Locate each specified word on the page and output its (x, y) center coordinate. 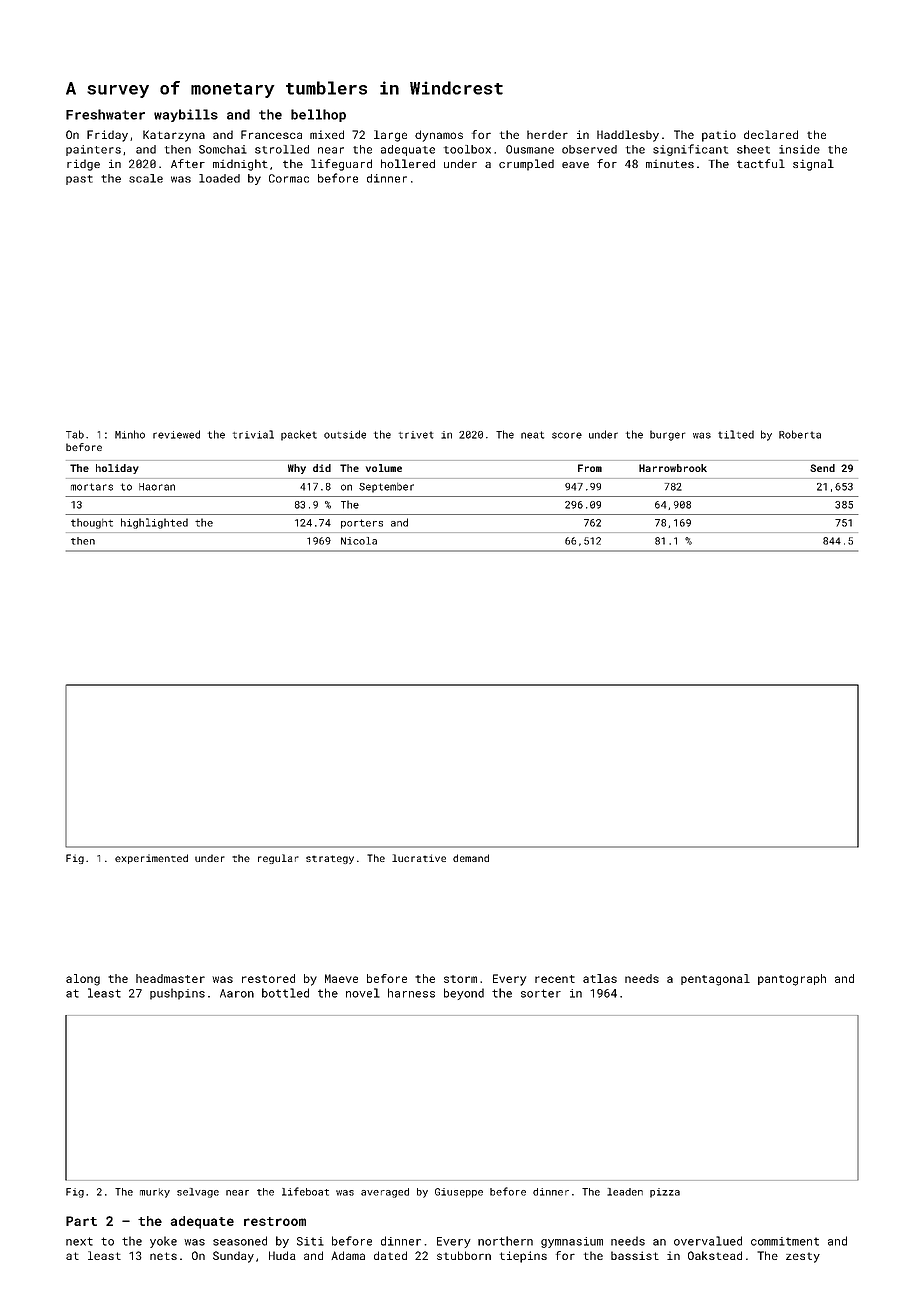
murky (155, 1193)
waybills (186, 115)
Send (822, 468)
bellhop (318, 115)
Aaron (237, 993)
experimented (151, 859)
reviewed (176, 434)
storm (460, 979)
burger (667, 435)
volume (384, 468)
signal (813, 165)
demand (471, 858)
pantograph (792, 980)
